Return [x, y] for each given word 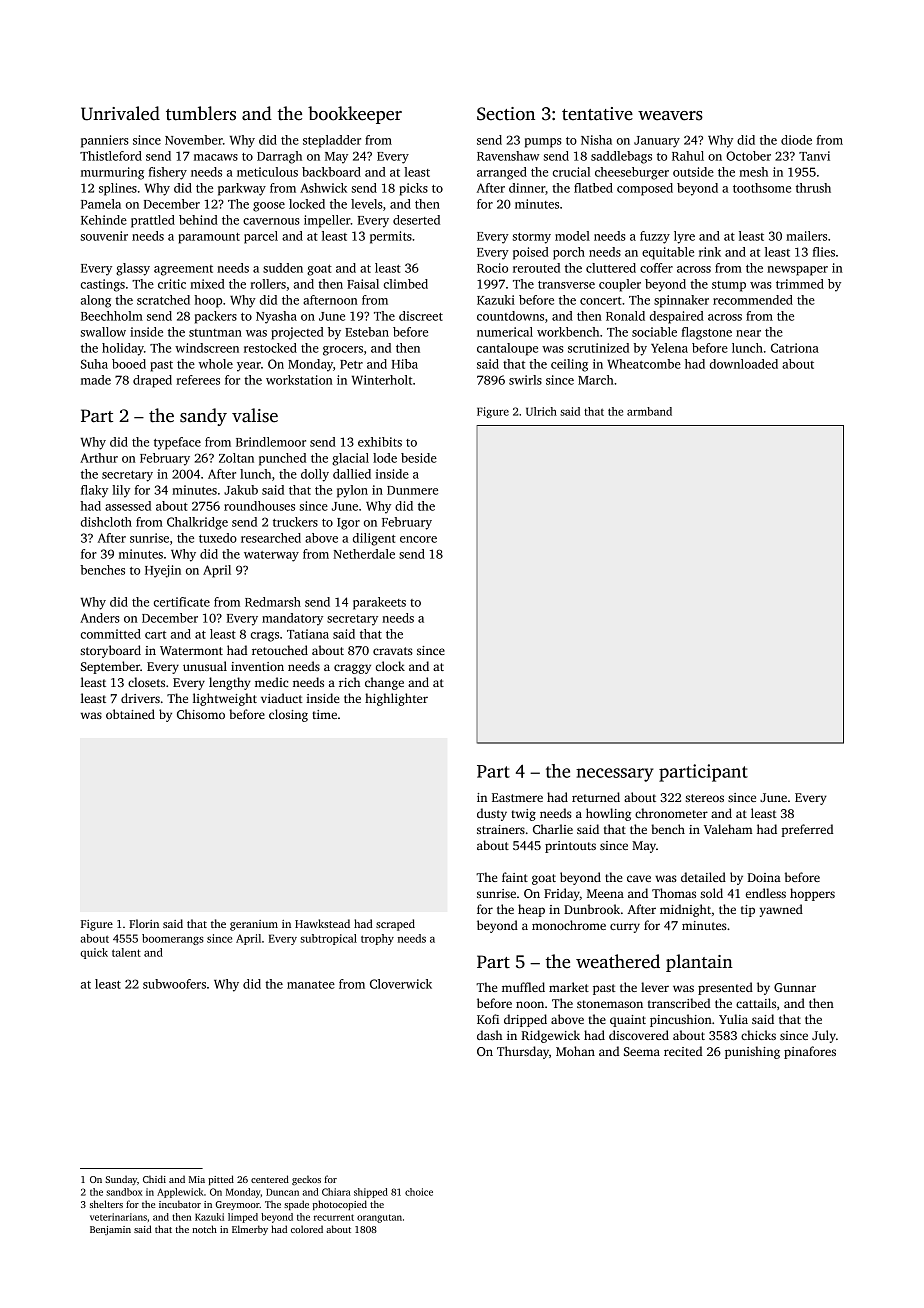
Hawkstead [322, 923]
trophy [377, 939]
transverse [566, 285]
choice [419, 1192]
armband [649, 411]
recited [683, 1051]
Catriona [795, 348]
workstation [299, 380]
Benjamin [110, 1230]
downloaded [744, 364]
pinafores [810, 1052]
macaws [216, 157]
